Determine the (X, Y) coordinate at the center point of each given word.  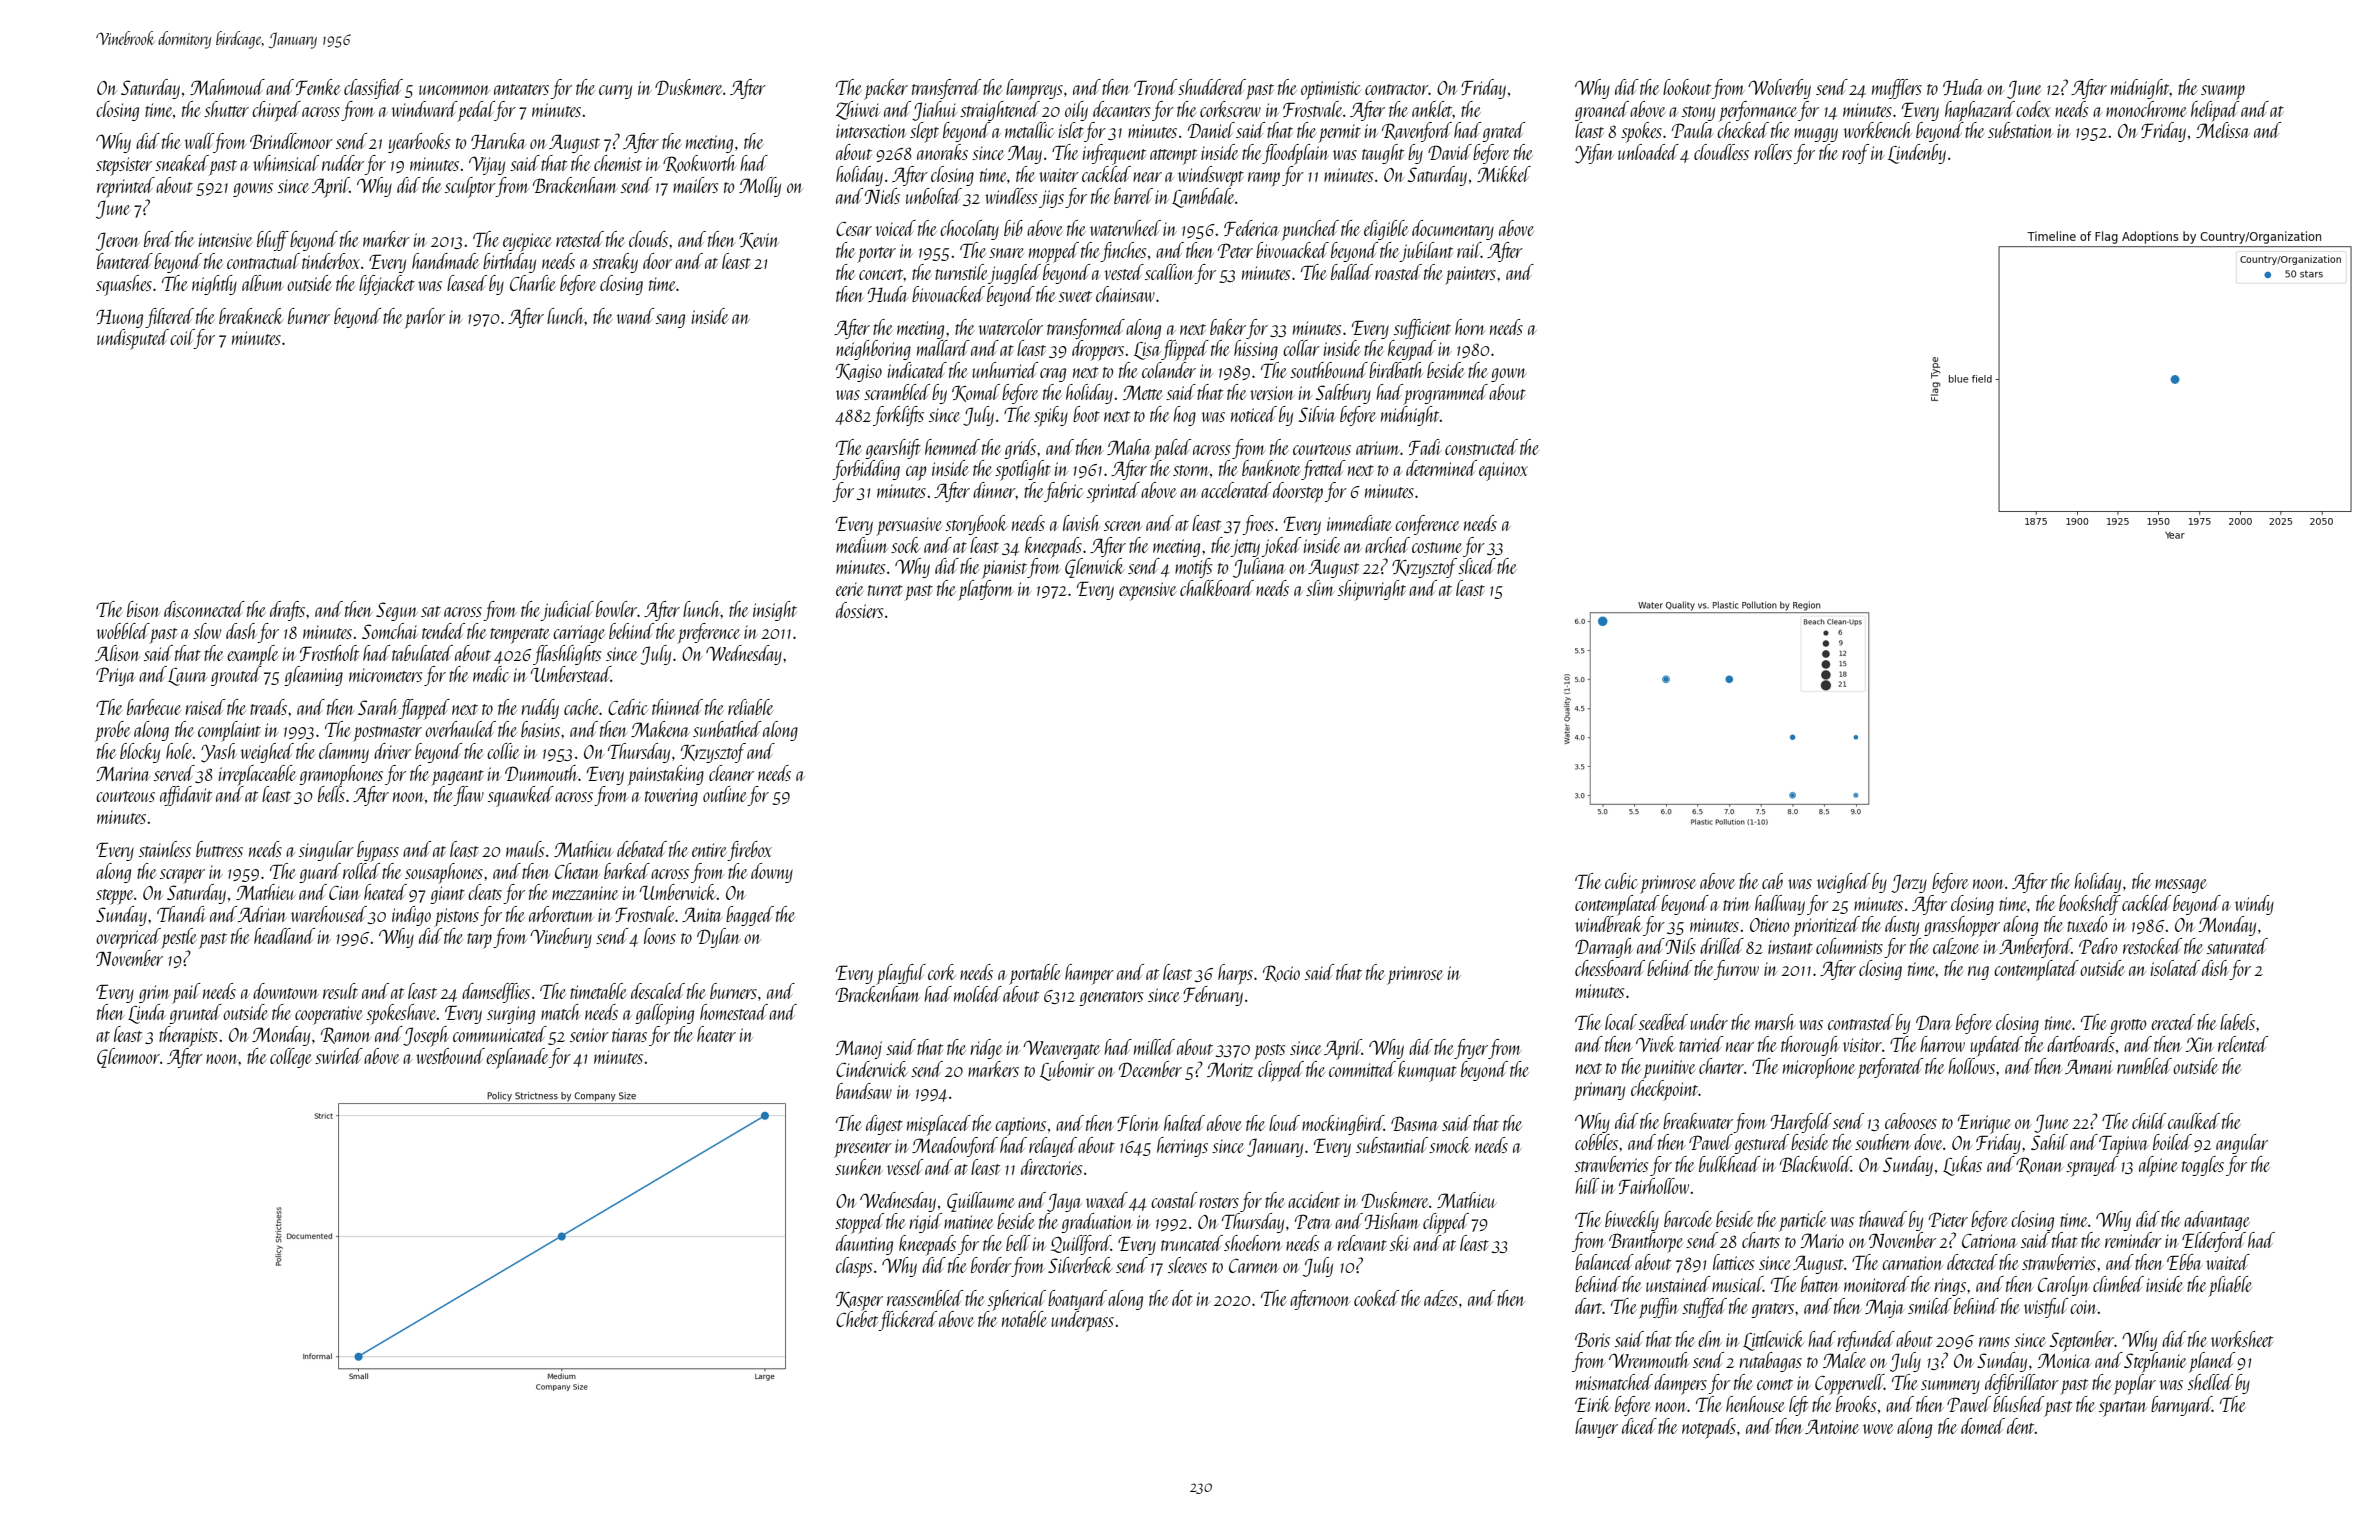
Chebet (857, 1319)
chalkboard (1217, 588)
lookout (1687, 87)
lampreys (1034, 89)
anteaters (521, 89)
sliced (1477, 566)
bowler (616, 609)
